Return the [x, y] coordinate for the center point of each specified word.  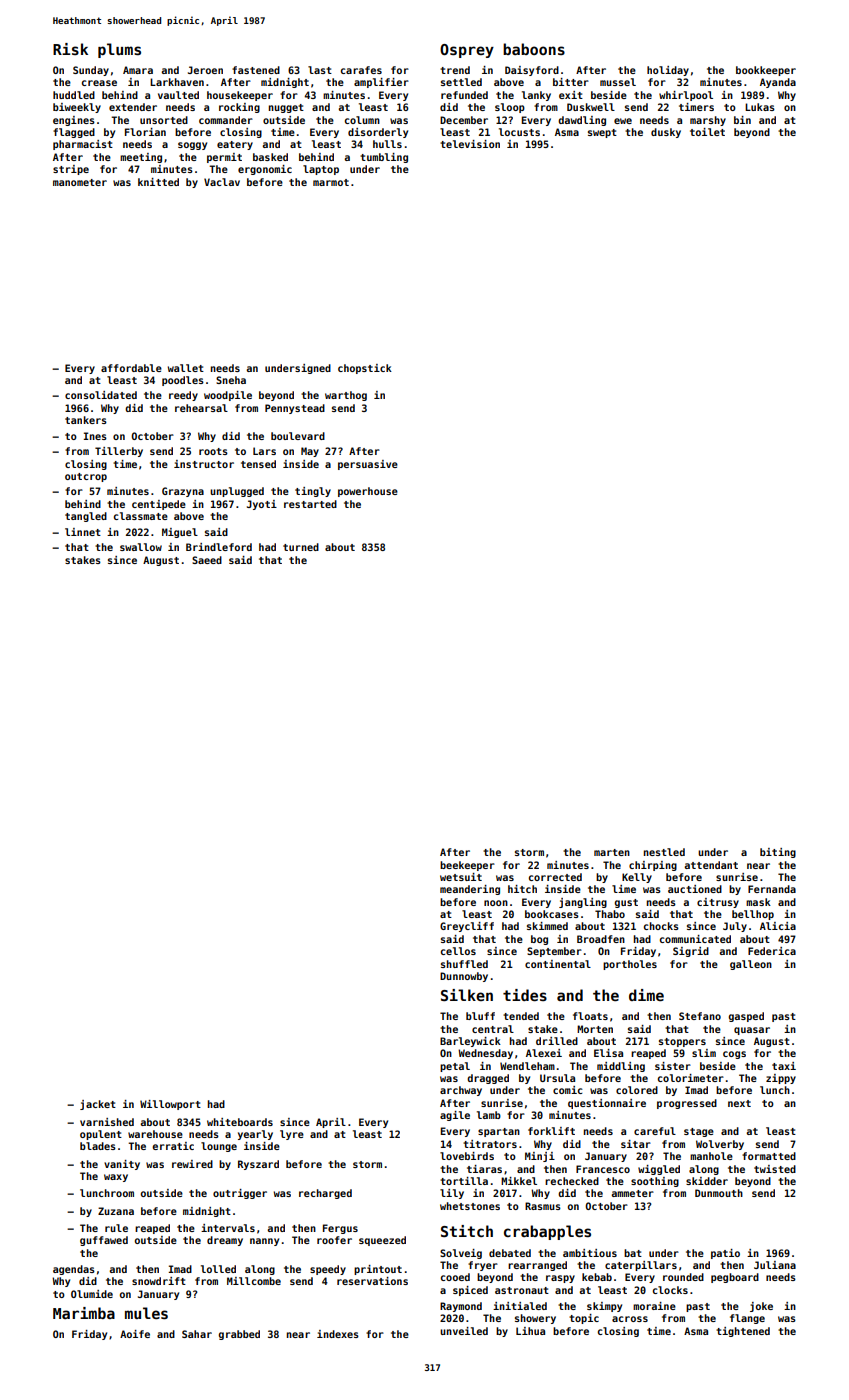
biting [778, 853]
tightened [743, 1332]
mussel [618, 82]
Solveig [461, 1254]
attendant [711, 865]
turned [301, 547]
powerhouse [368, 492]
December [464, 120]
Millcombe [254, 1281]
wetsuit [461, 877]
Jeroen [205, 70]
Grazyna [183, 492]
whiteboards [240, 1122]
